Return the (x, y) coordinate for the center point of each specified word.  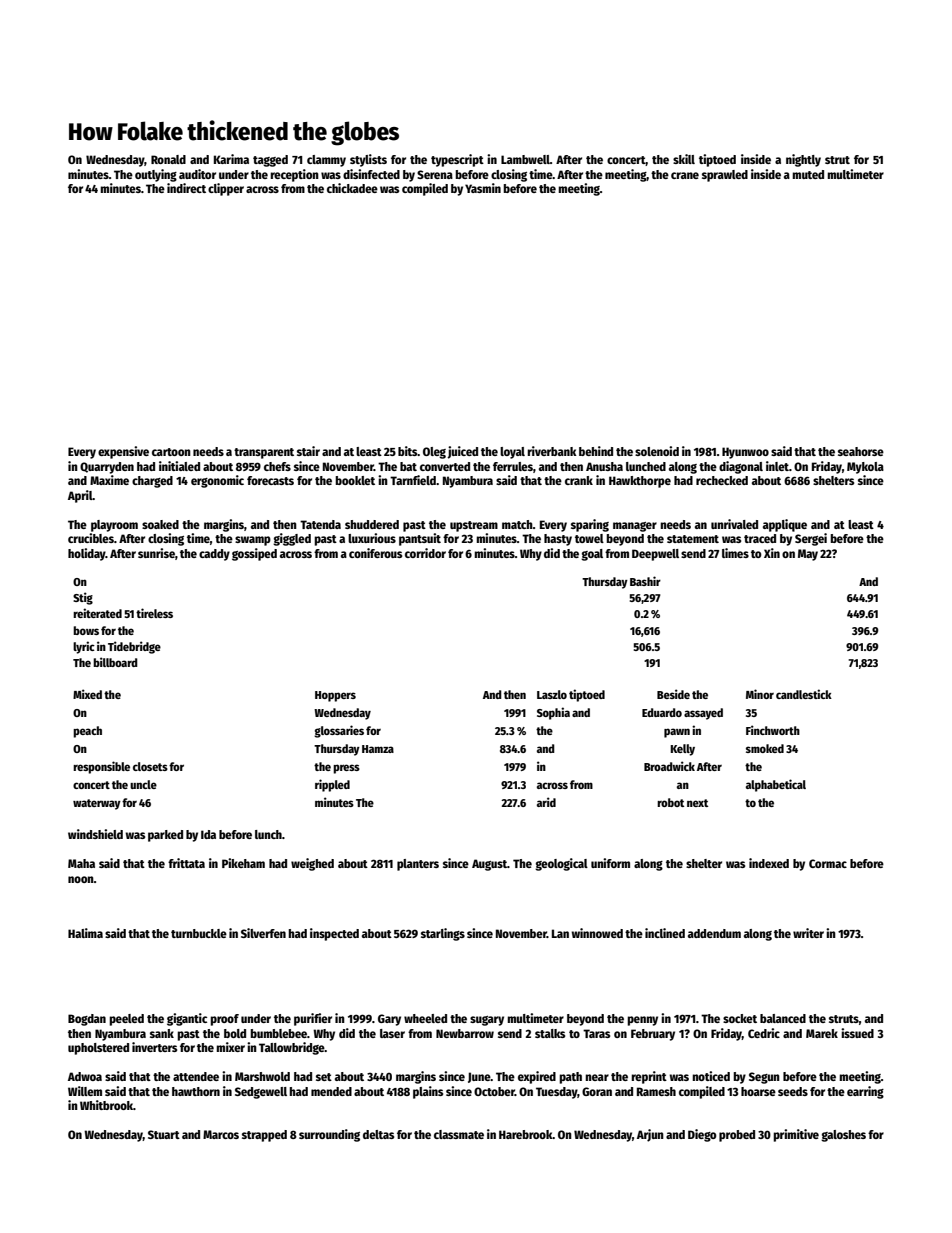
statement (693, 539)
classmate (459, 1134)
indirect (186, 188)
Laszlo (552, 694)
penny (642, 1021)
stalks (550, 1033)
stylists (368, 160)
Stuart (164, 1134)
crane (685, 175)
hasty (558, 540)
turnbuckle (199, 933)
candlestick (804, 694)
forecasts (270, 480)
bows (86, 630)
